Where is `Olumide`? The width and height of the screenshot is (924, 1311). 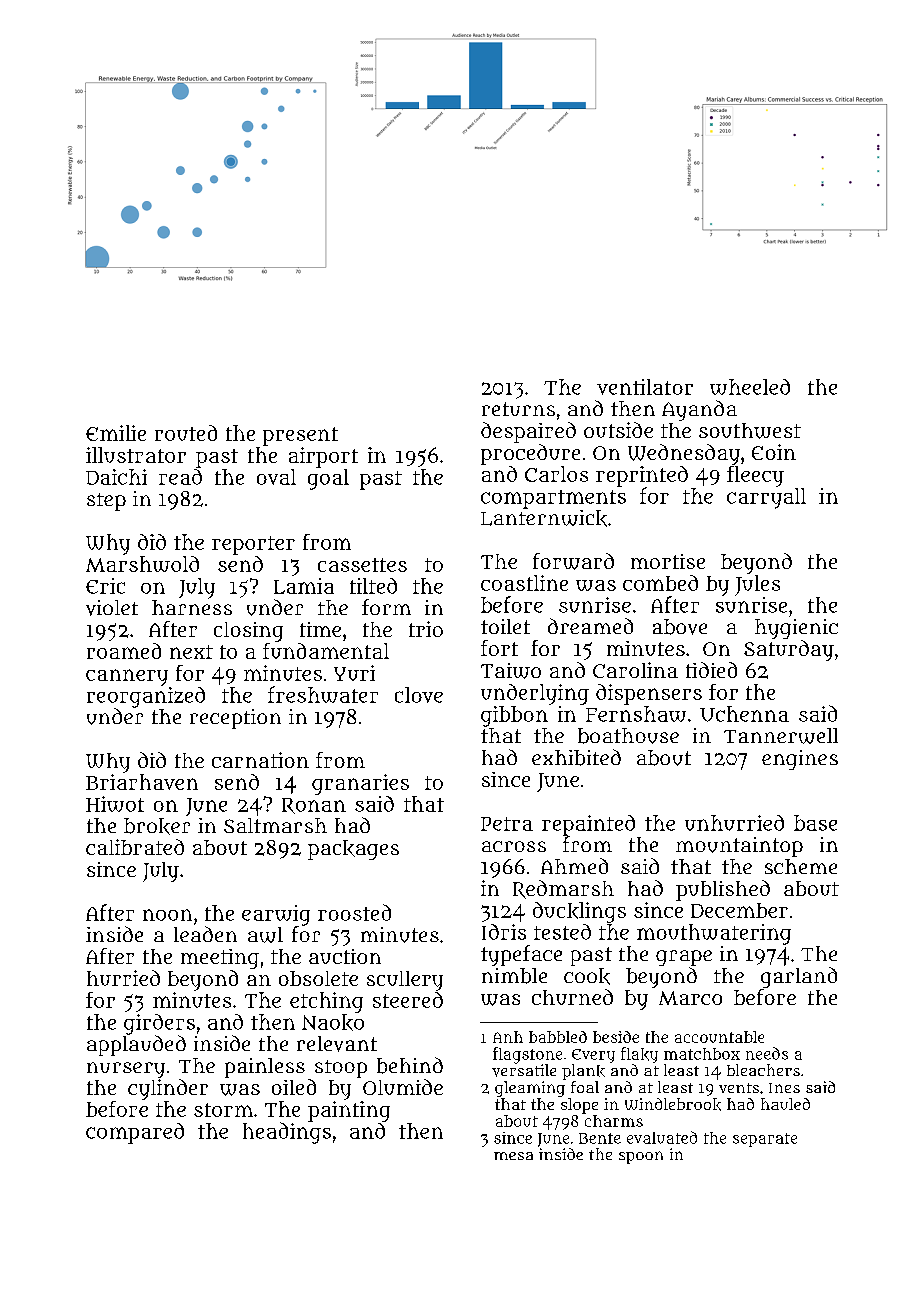
Olumide is located at coordinates (403, 1087).
